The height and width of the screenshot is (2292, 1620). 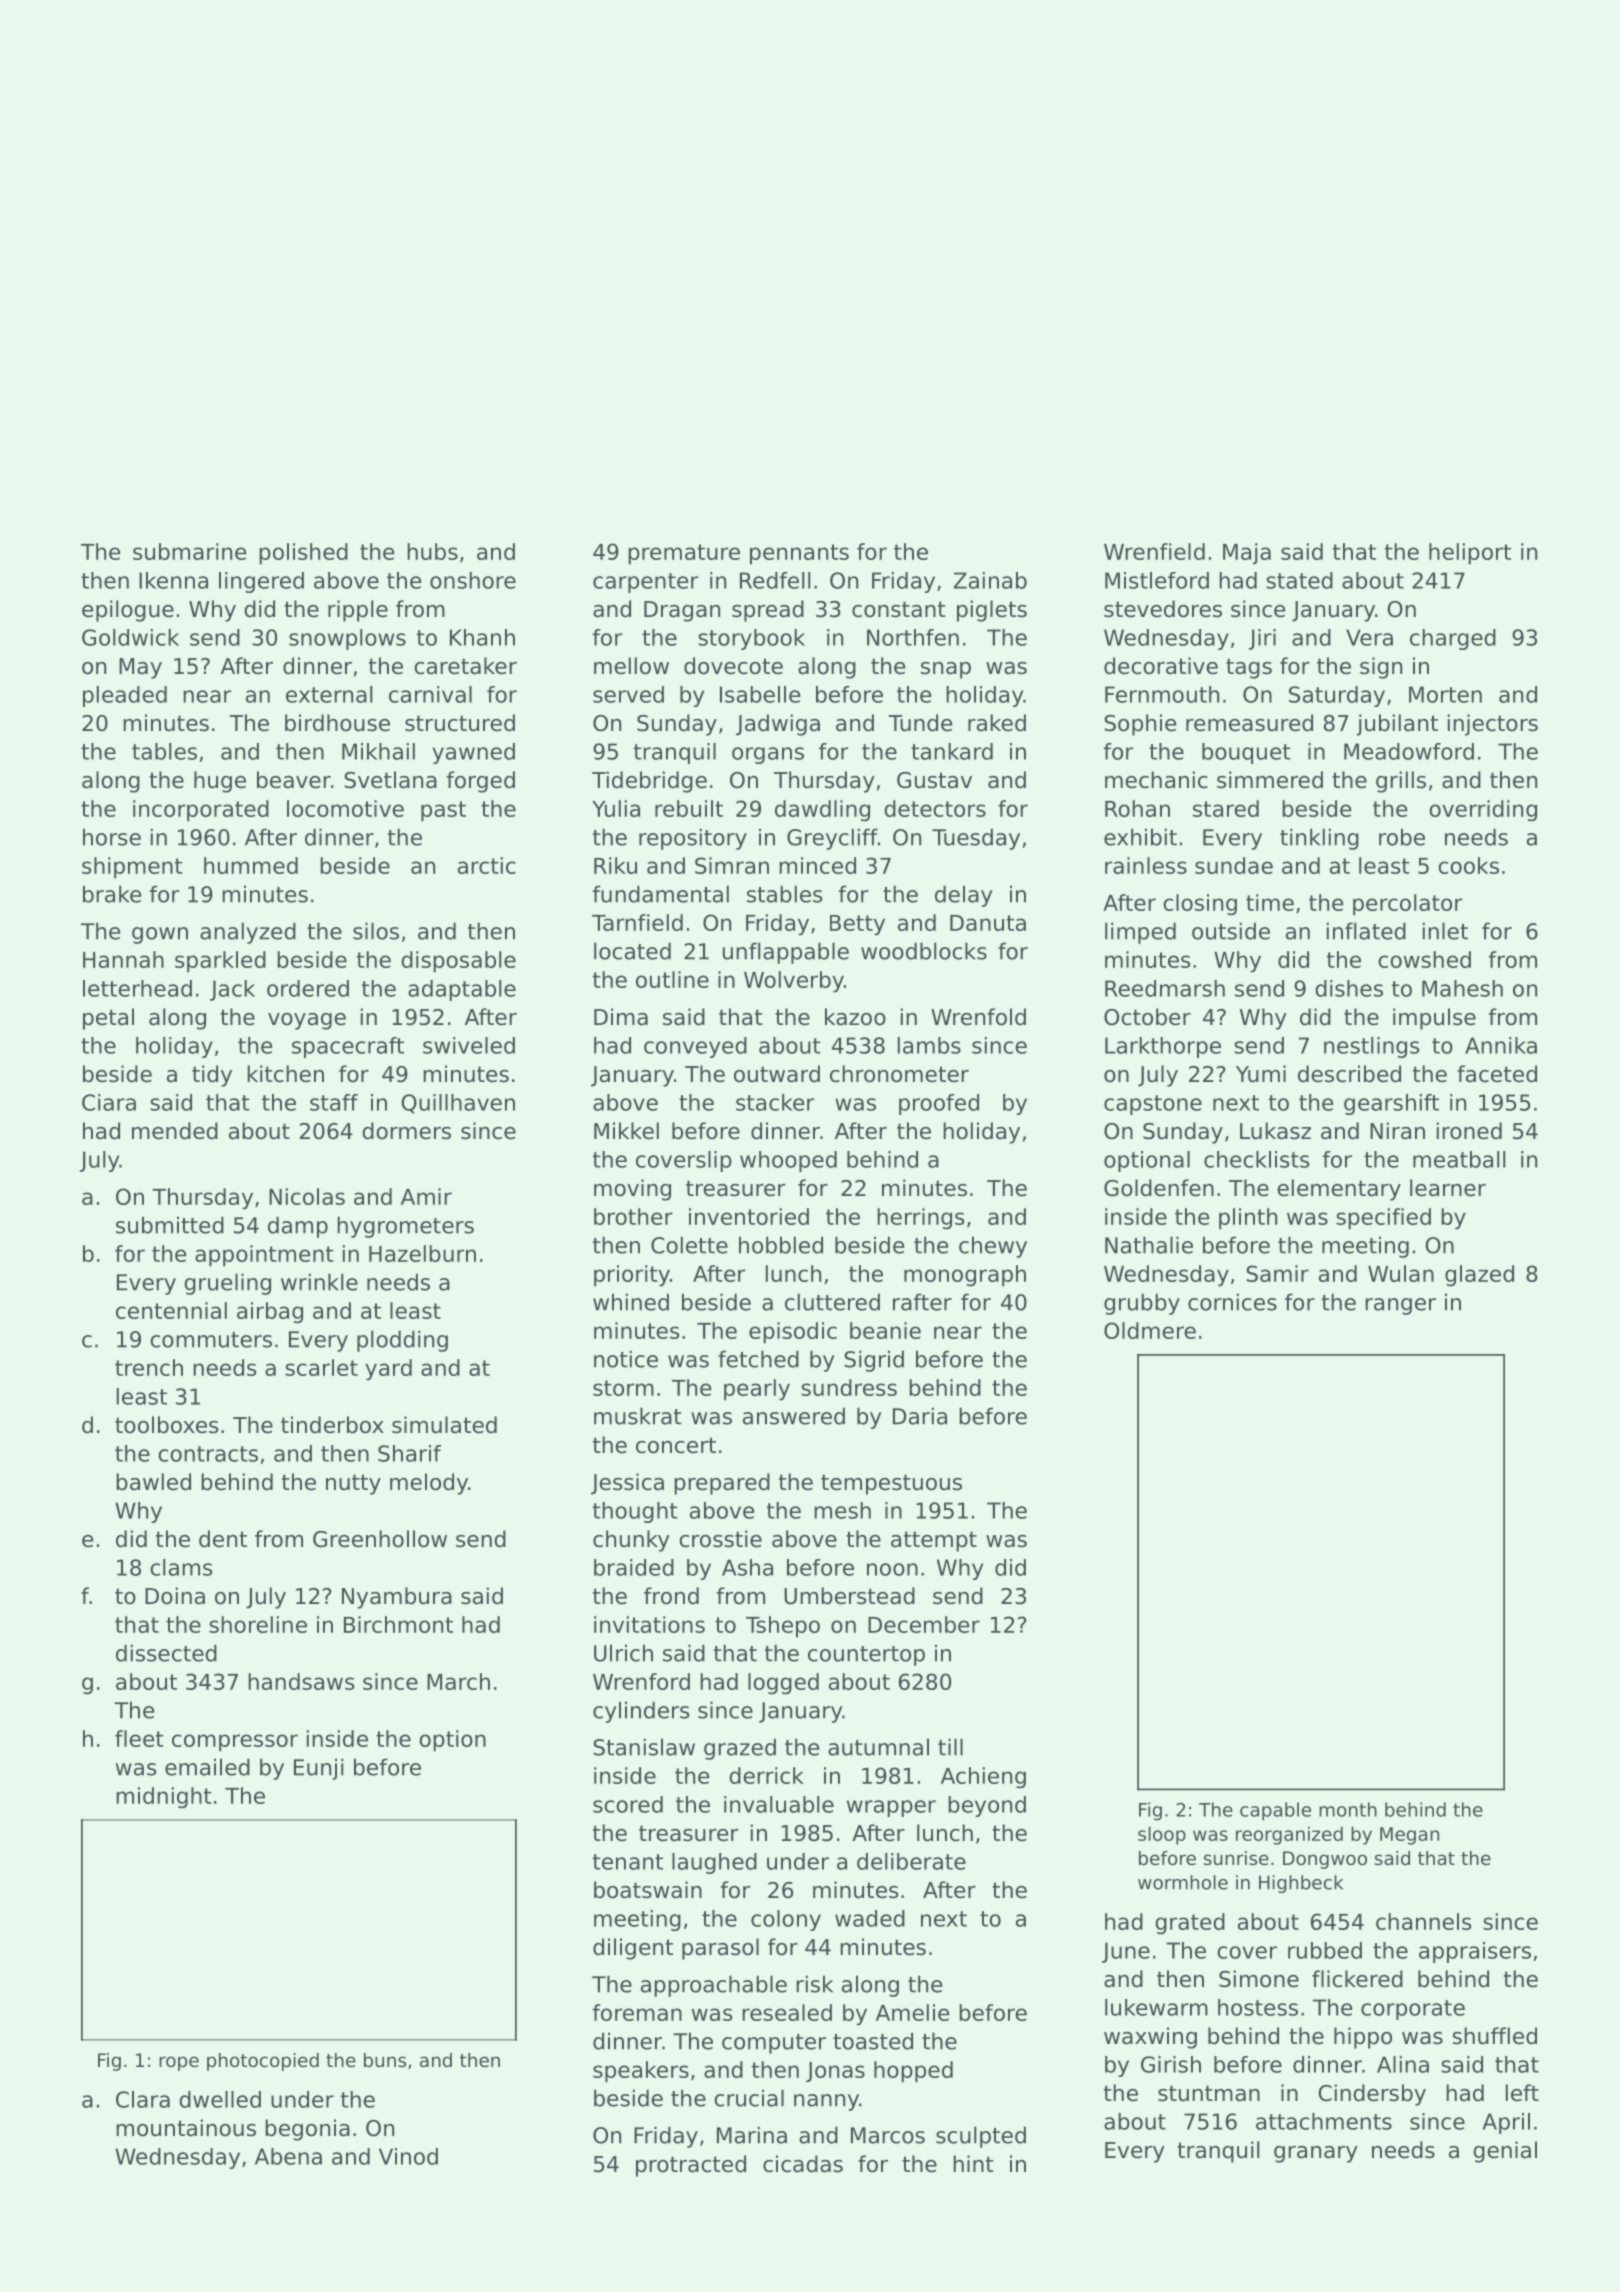 I want to click on pleaded, so click(x=125, y=696).
